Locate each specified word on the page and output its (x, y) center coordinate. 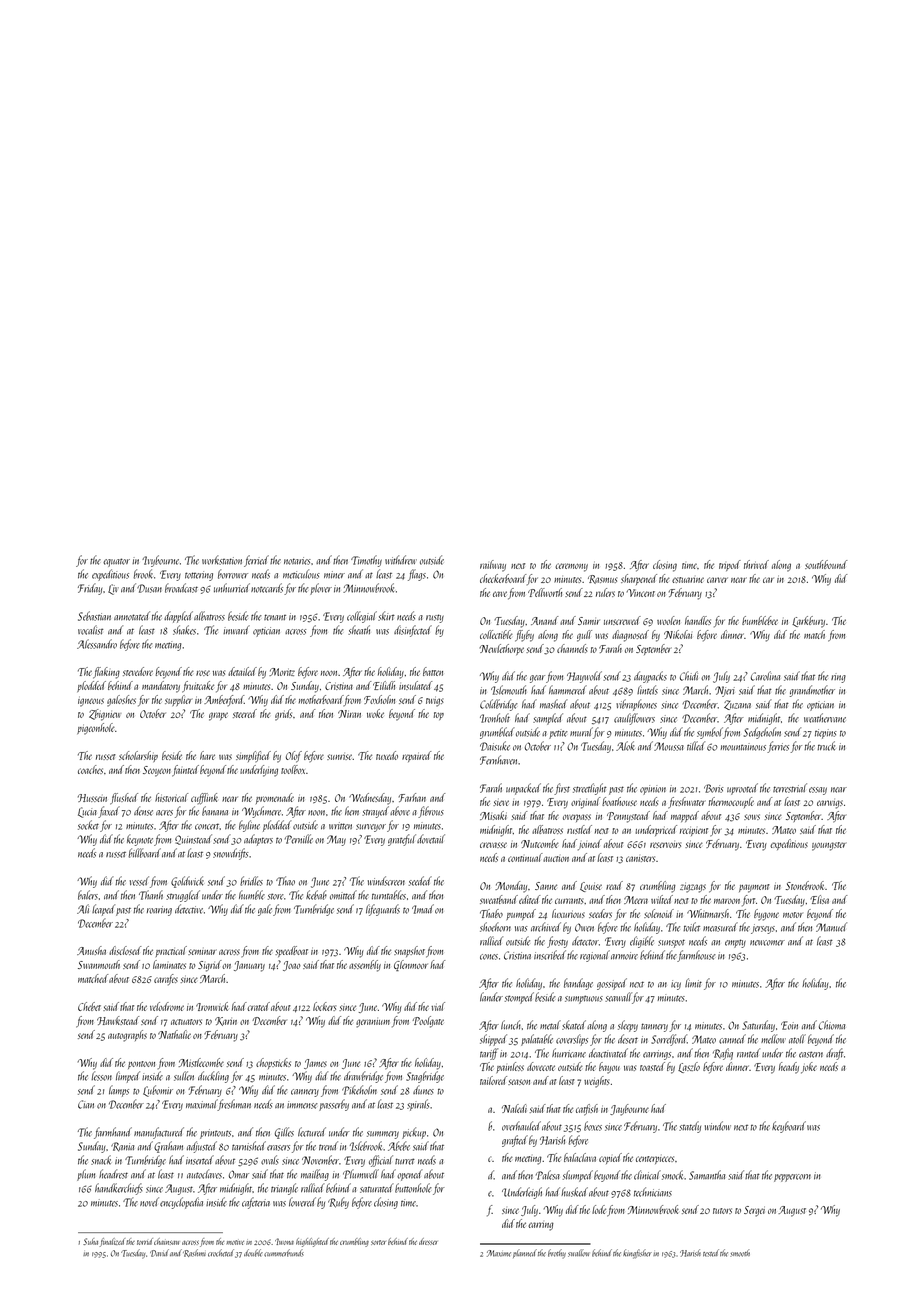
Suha (90, 1241)
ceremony (571, 567)
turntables (389, 895)
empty (735, 943)
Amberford (224, 700)
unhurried (232, 588)
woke (375, 713)
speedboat (291, 951)
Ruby (338, 1203)
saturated (377, 1188)
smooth (740, 1253)
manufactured (159, 1133)
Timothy (366, 561)
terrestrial (790, 788)
